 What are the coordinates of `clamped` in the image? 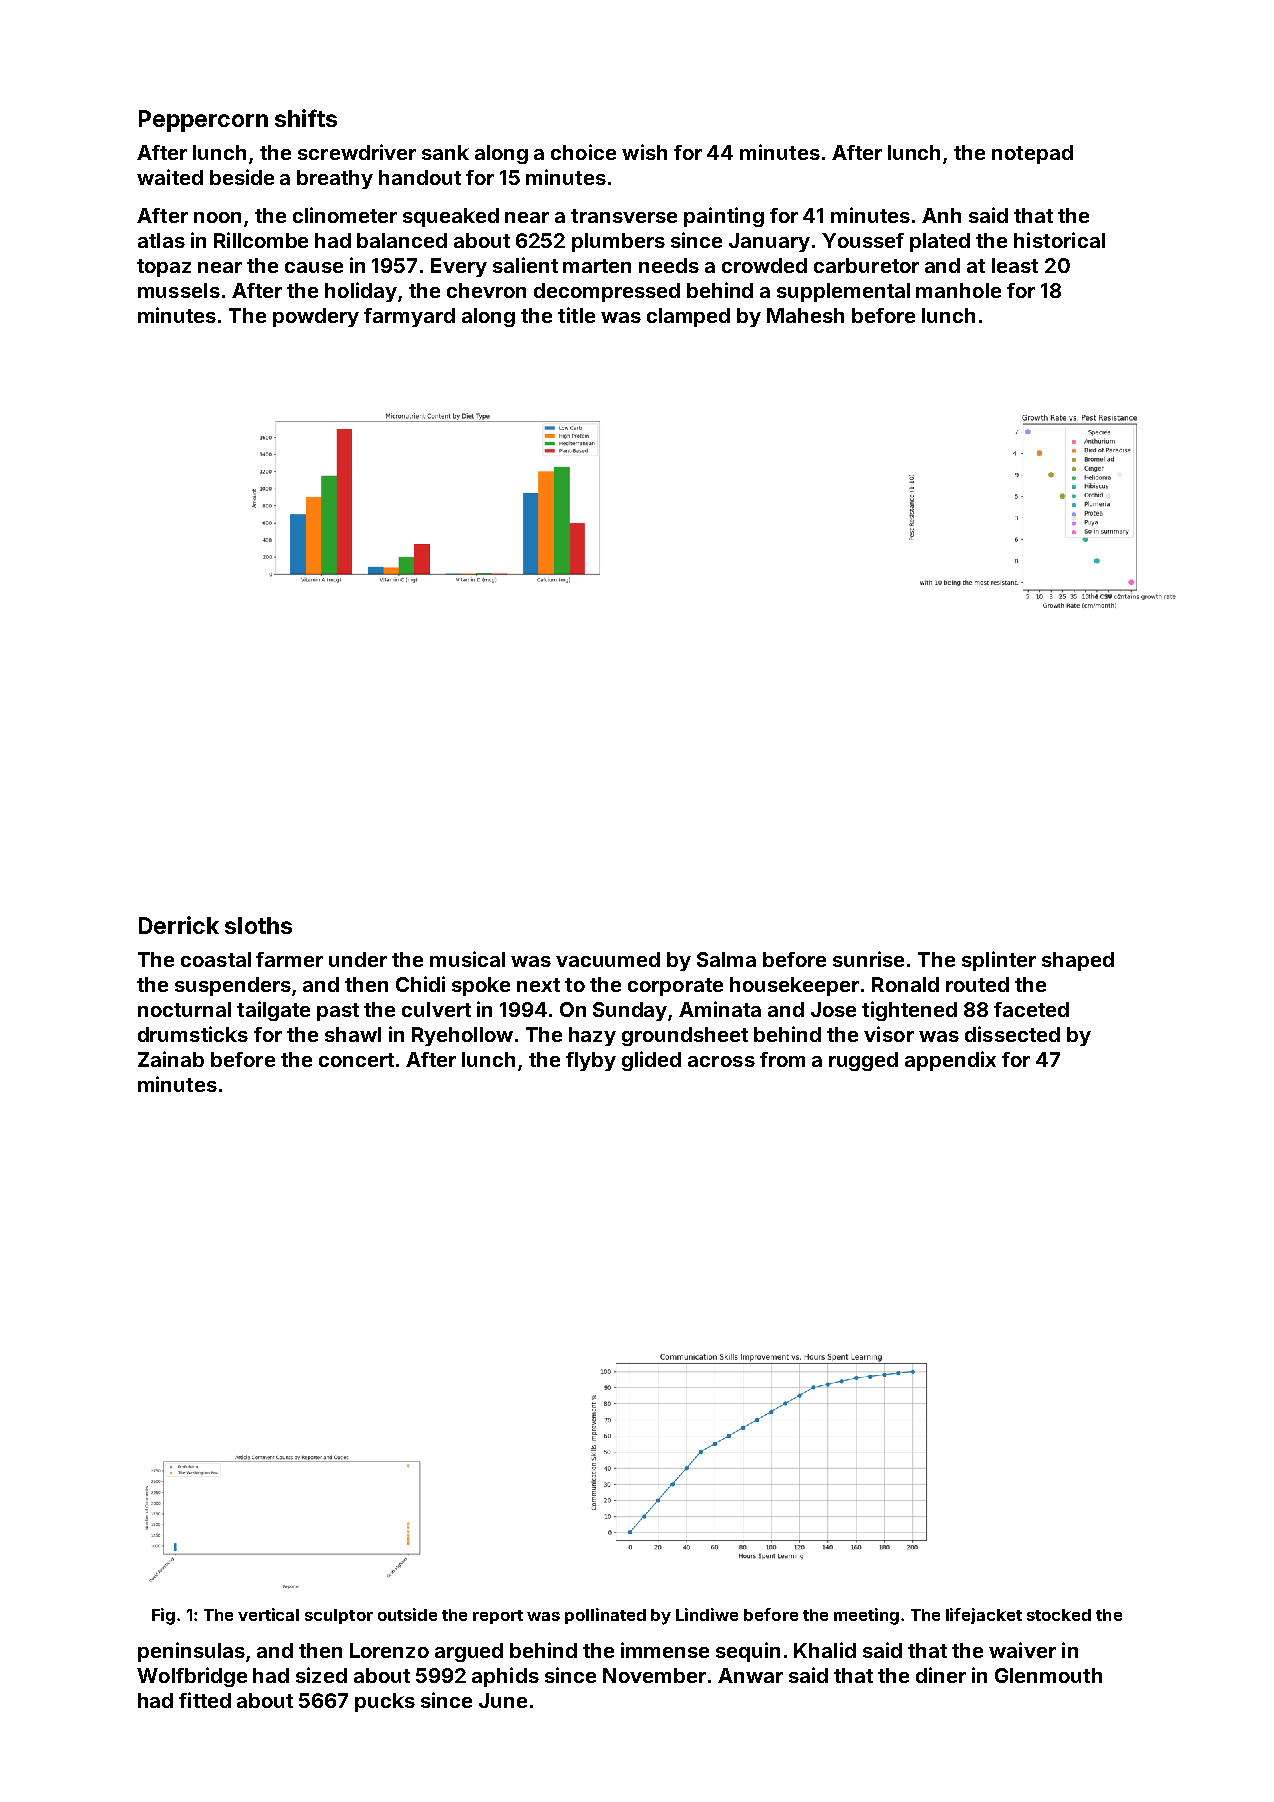 It's located at (688, 317).
